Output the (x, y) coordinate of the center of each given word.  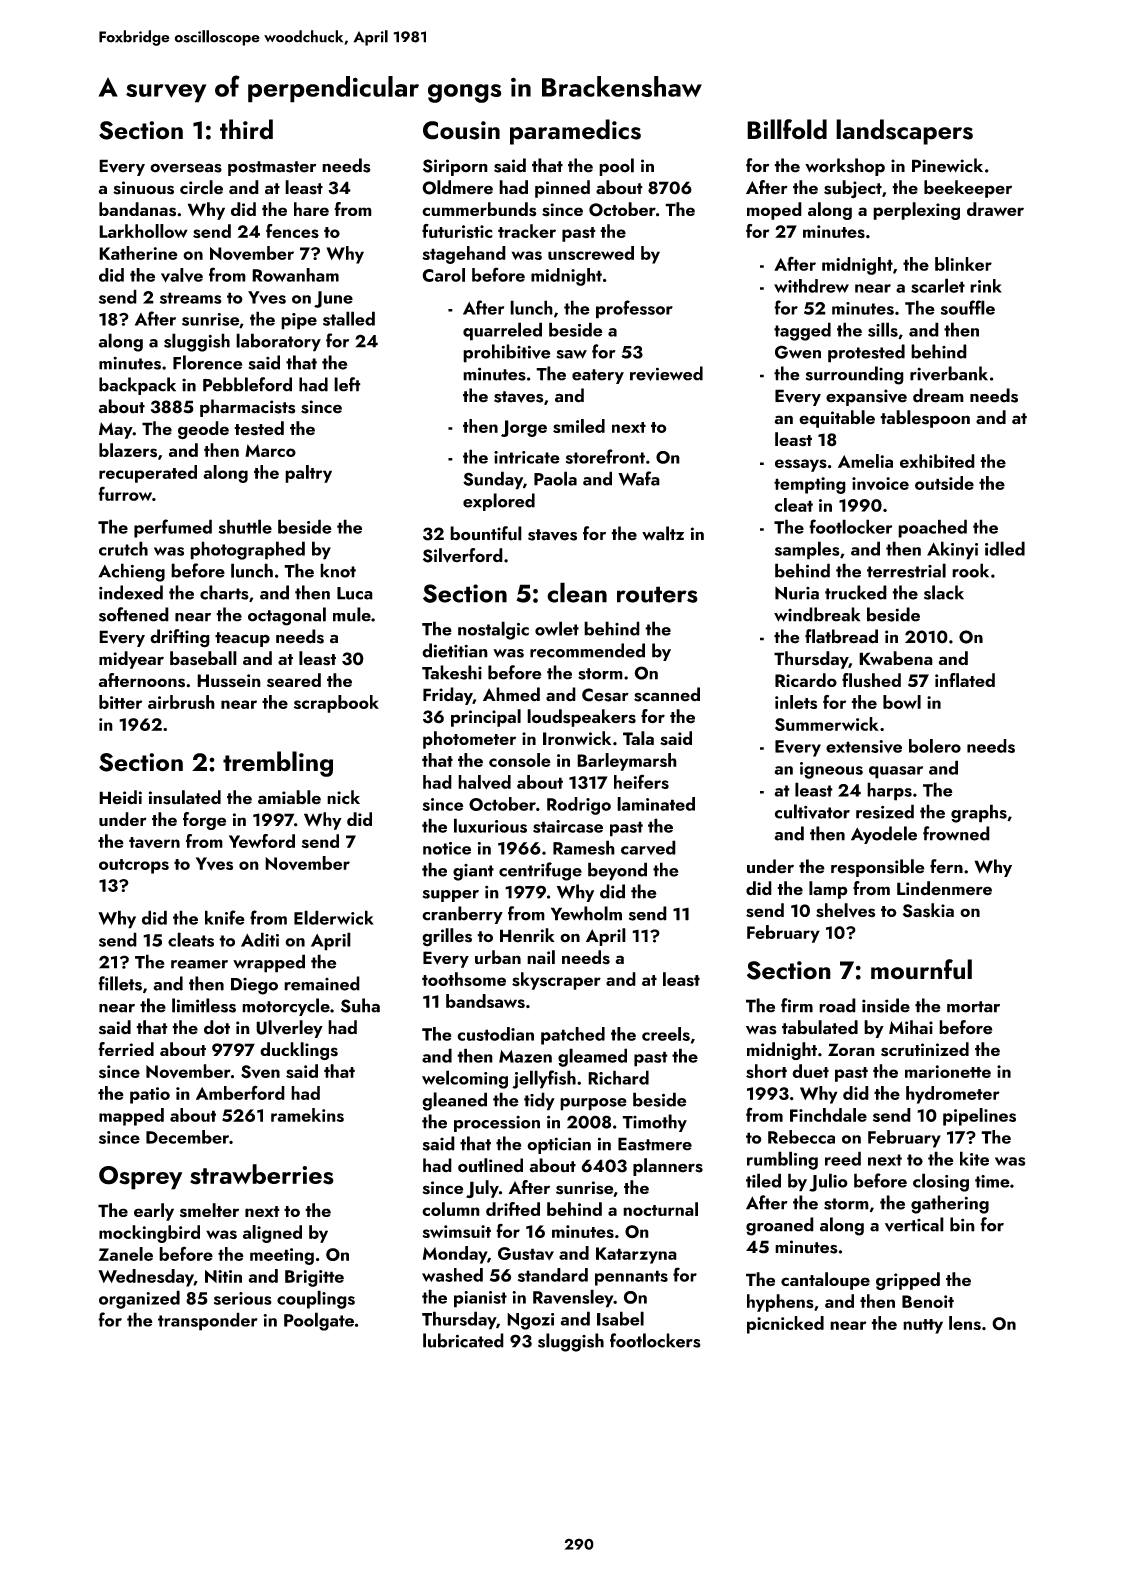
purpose (593, 1104)
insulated (185, 797)
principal (486, 718)
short (766, 1071)
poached (932, 528)
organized (139, 1299)
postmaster (272, 168)
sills (883, 329)
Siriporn (455, 167)
